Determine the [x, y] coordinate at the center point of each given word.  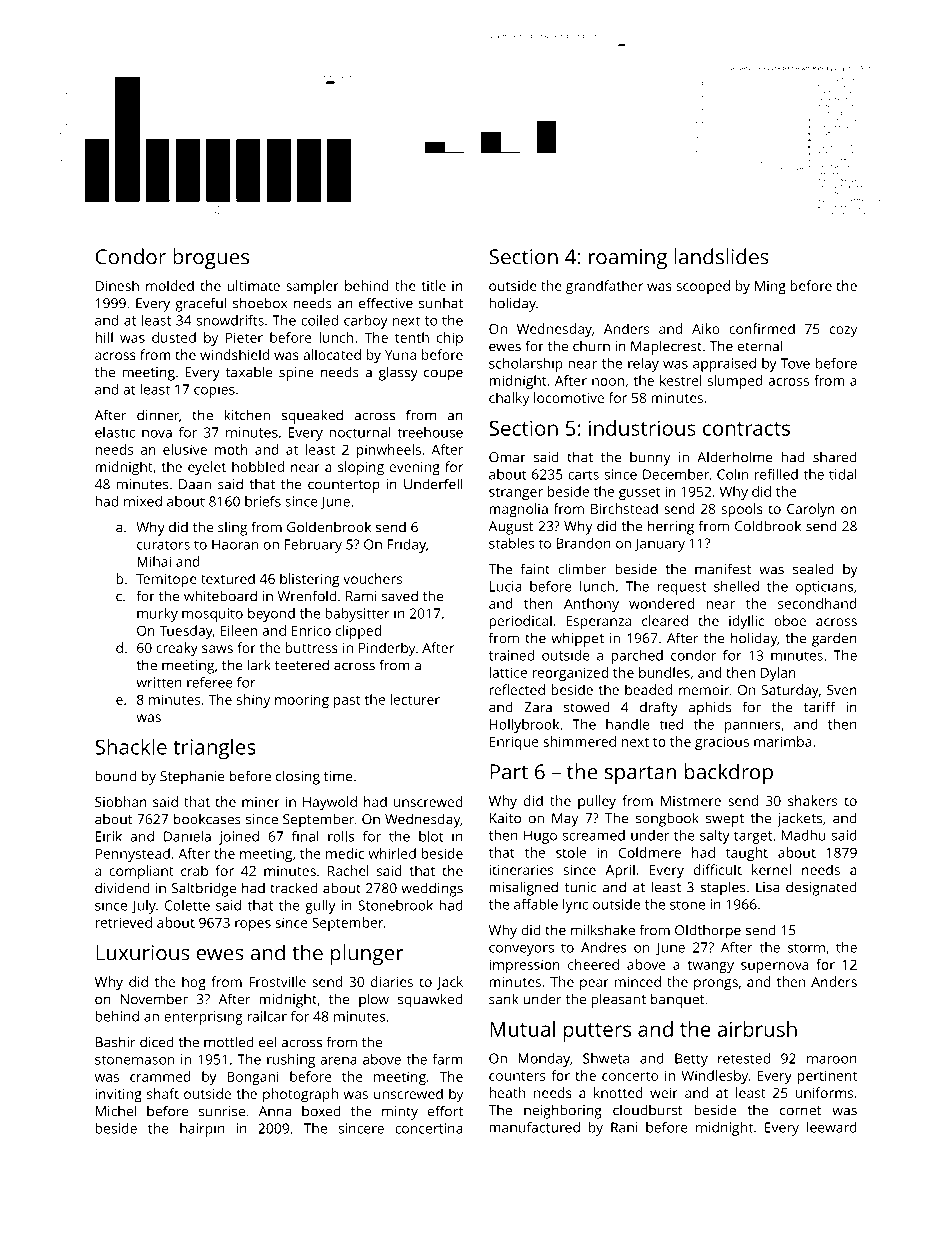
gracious [722, 743]
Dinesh [117, 285]
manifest [723, 569]
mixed [143, 501]
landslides [721, 256]
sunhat [441, 303]
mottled [229, 1042]
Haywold [330, 803]
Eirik [109, 836]
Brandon [583, 543]
